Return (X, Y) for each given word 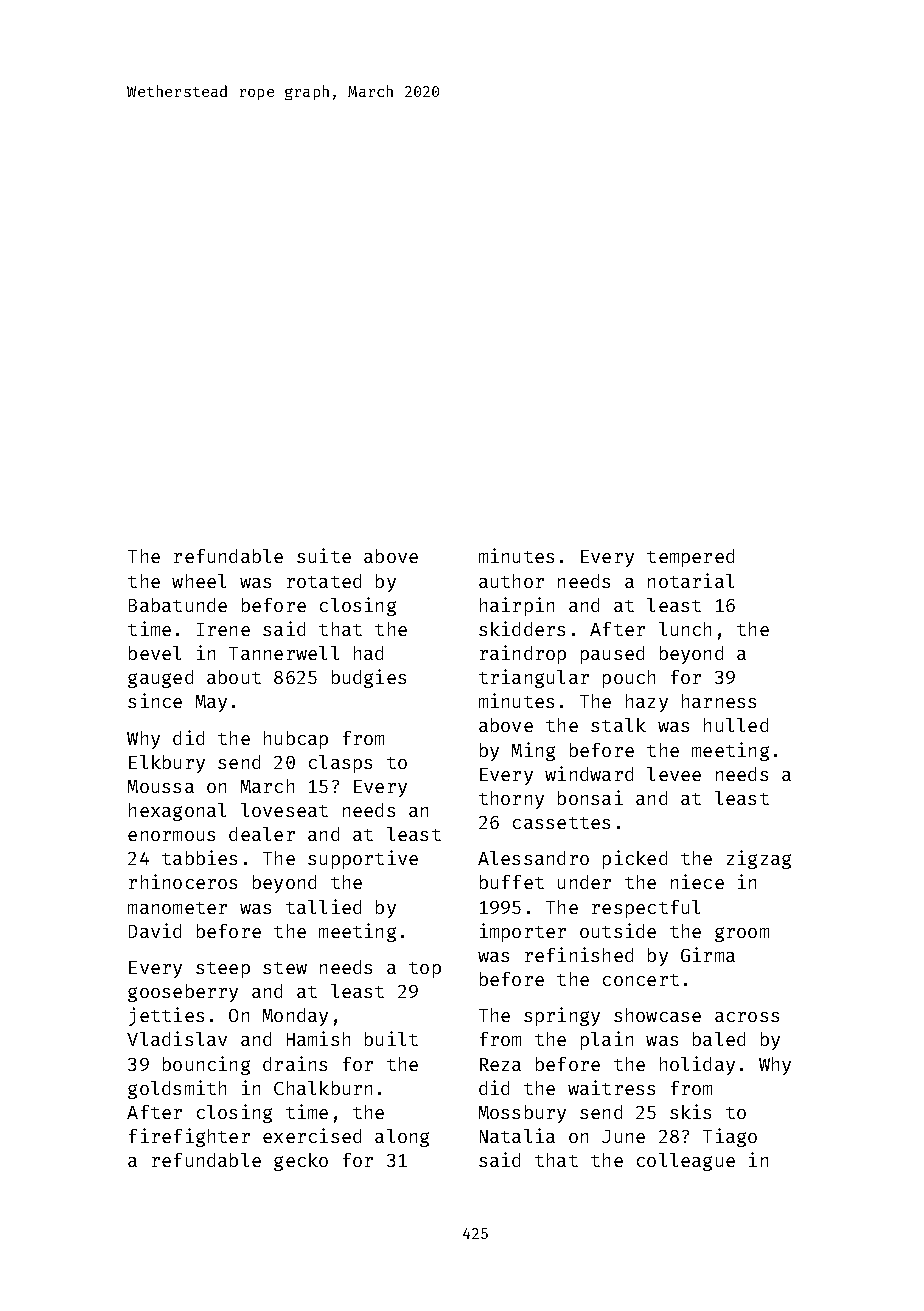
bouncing (206, 1065)
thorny (511, 800)
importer (523, 932)
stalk (618, 725)
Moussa (161, 786)
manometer (177, 908)
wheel (199, 581)
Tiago (730, 1137)
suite (324, 555)
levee (674, 774)
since (155, 700)
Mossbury (522, 1114)
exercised (312, 1135)
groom (742, 934)
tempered (690, 558)
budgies (369, 678)
